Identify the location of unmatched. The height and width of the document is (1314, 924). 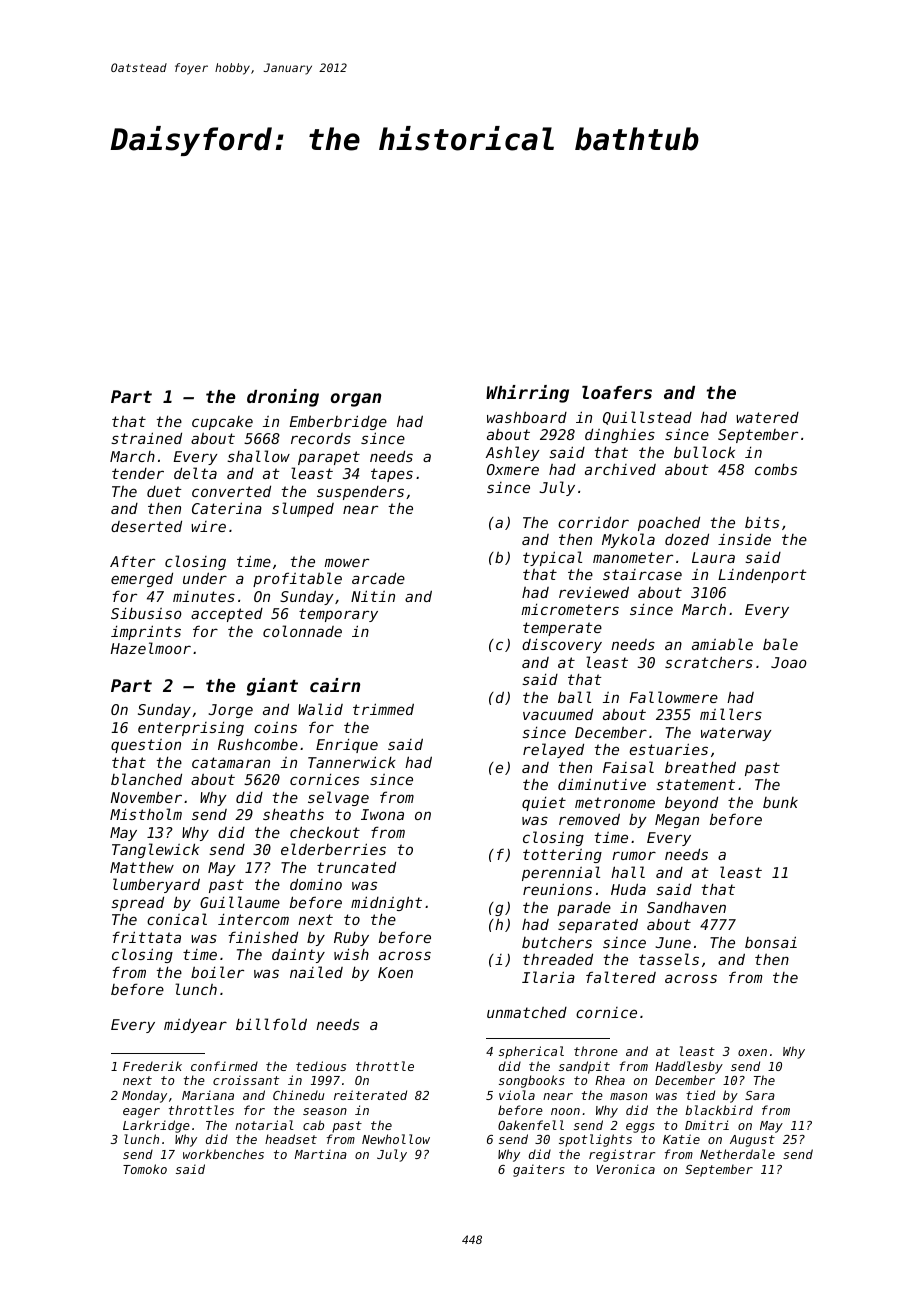
(527, 1012).
